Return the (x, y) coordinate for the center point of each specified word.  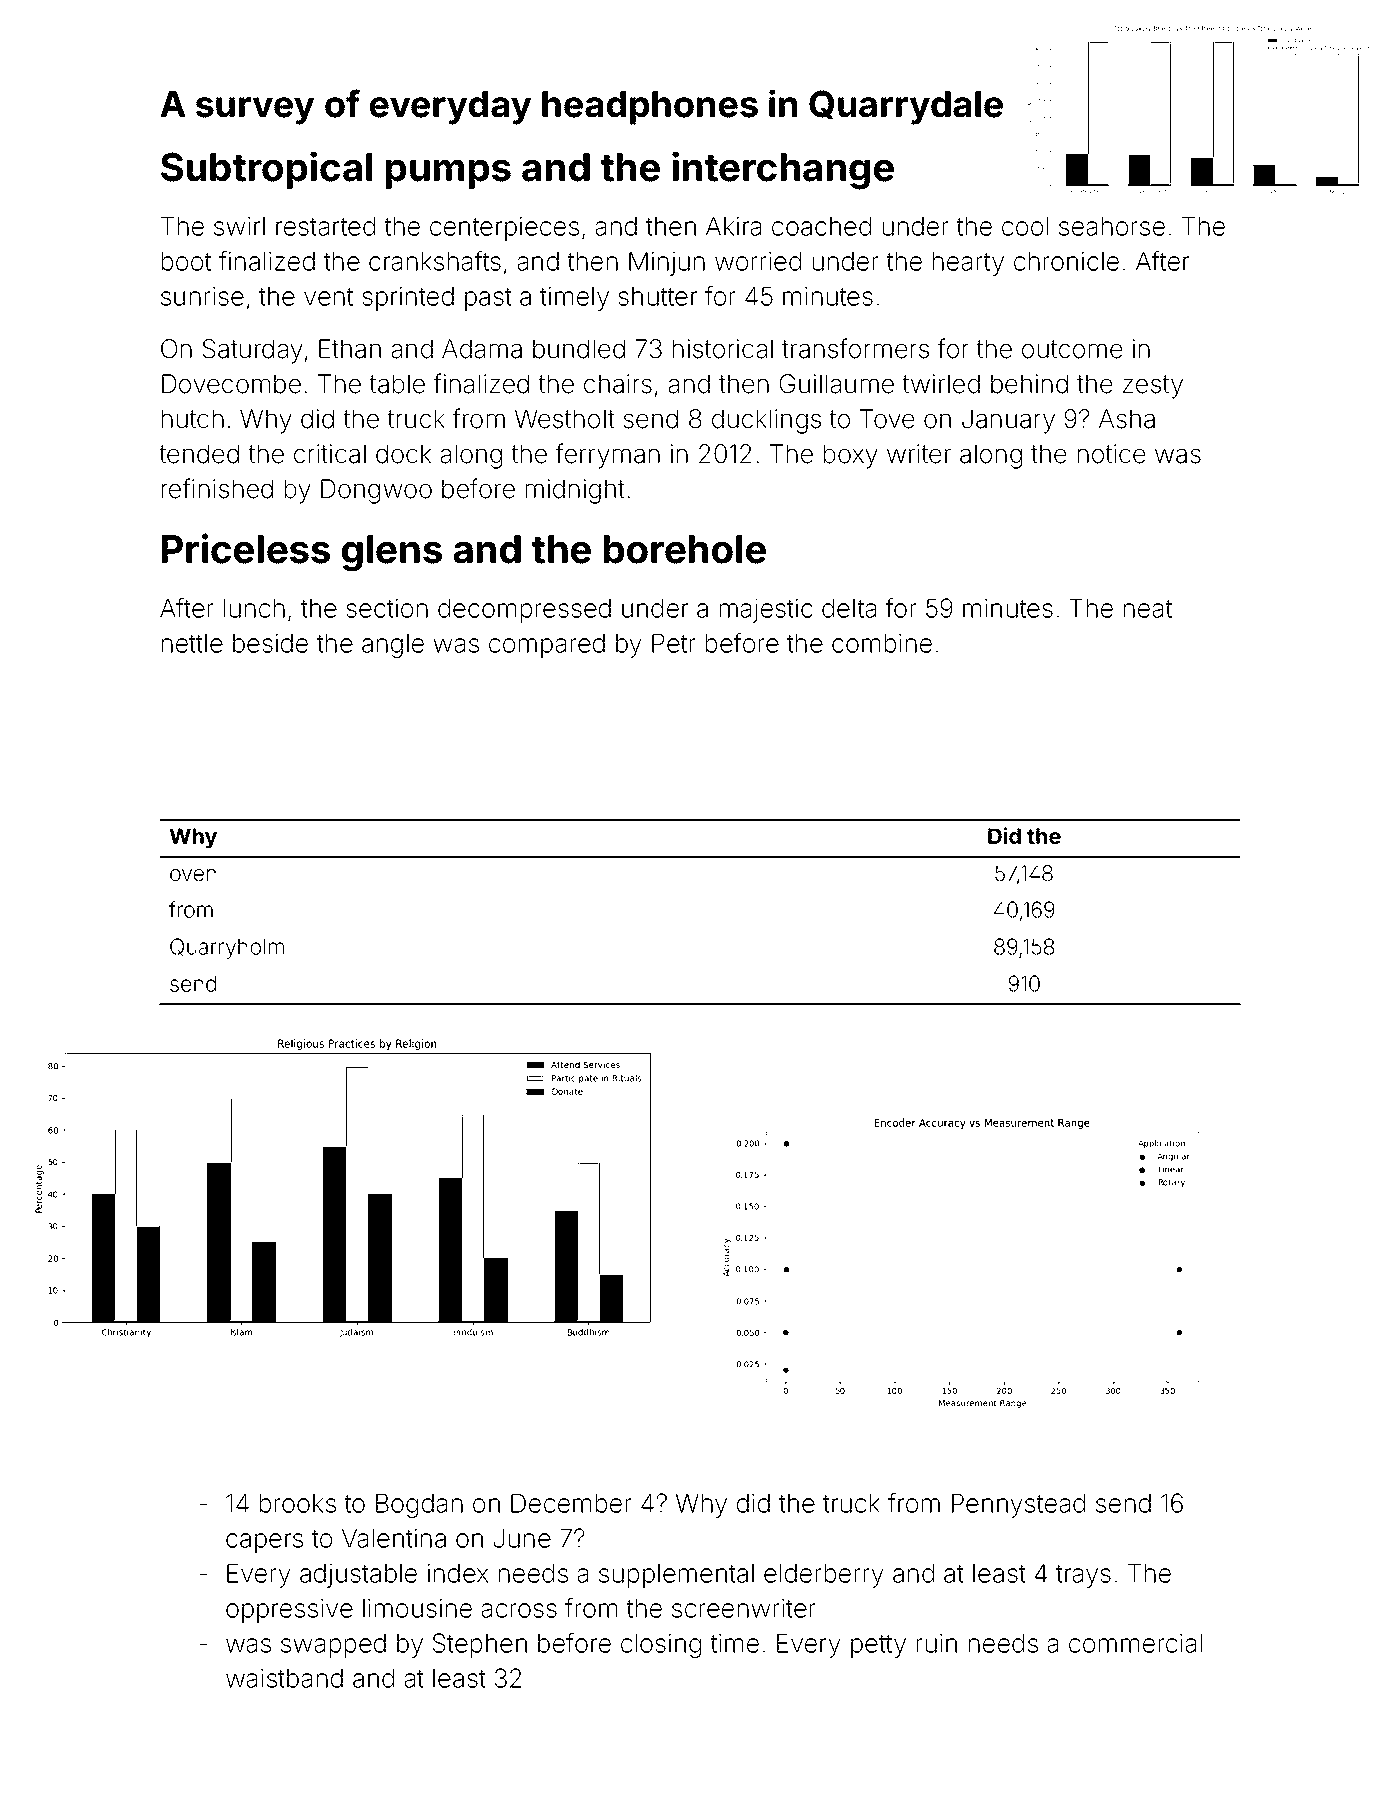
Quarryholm (227, 948)
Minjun (667, 264)
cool (1025, 226)
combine (882, 643)
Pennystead (1018, 1506)
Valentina (394, 1538)
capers (264, 1543)
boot (186, 261)
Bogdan (419, 1506)
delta (849, 608)
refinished (217, 488)
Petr (674, 643)
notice (1112, 454)
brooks (298, 1503)
